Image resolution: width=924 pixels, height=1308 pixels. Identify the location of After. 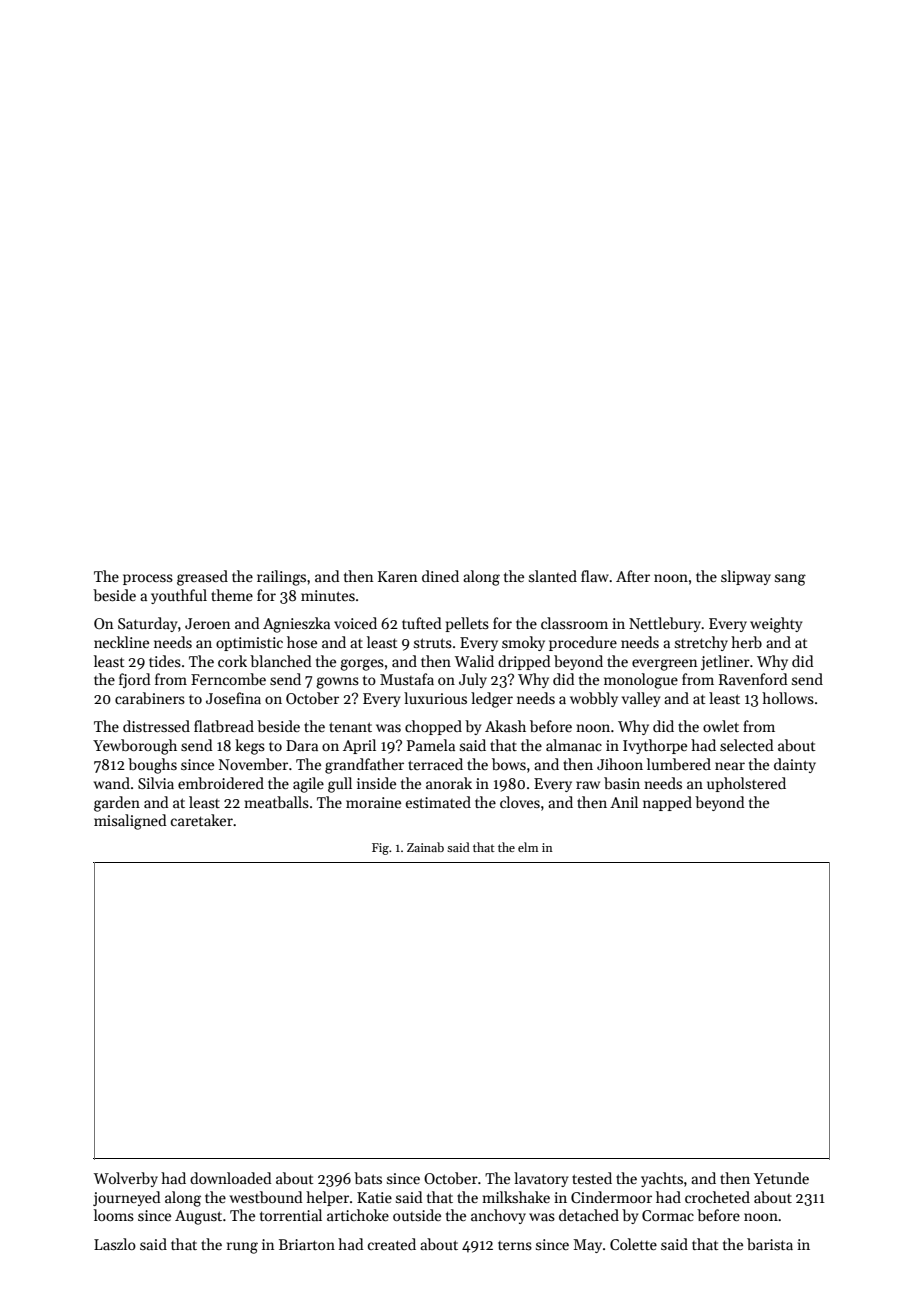
(633, 576).
